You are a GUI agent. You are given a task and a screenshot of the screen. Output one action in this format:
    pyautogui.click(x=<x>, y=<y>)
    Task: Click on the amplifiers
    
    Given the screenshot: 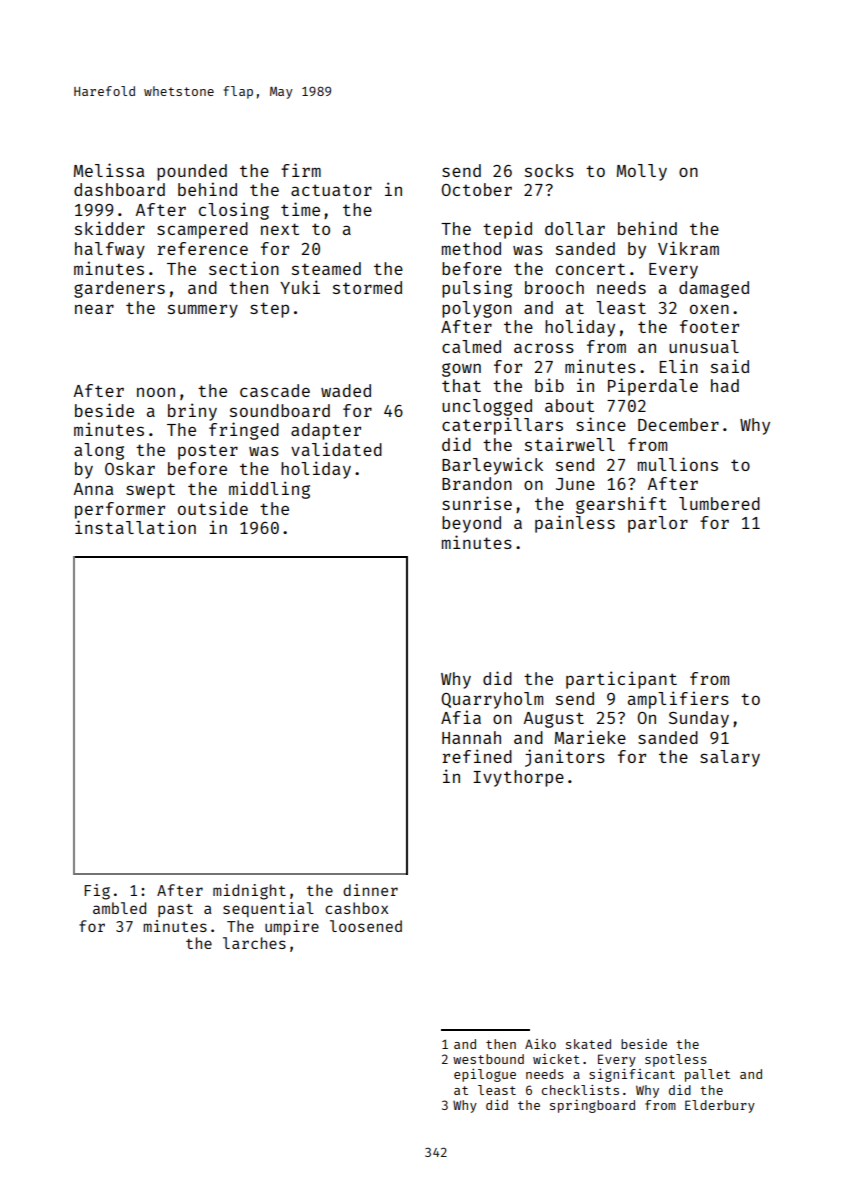 What is the action you would take?
    pyautogui.click(x=678, y=700)
